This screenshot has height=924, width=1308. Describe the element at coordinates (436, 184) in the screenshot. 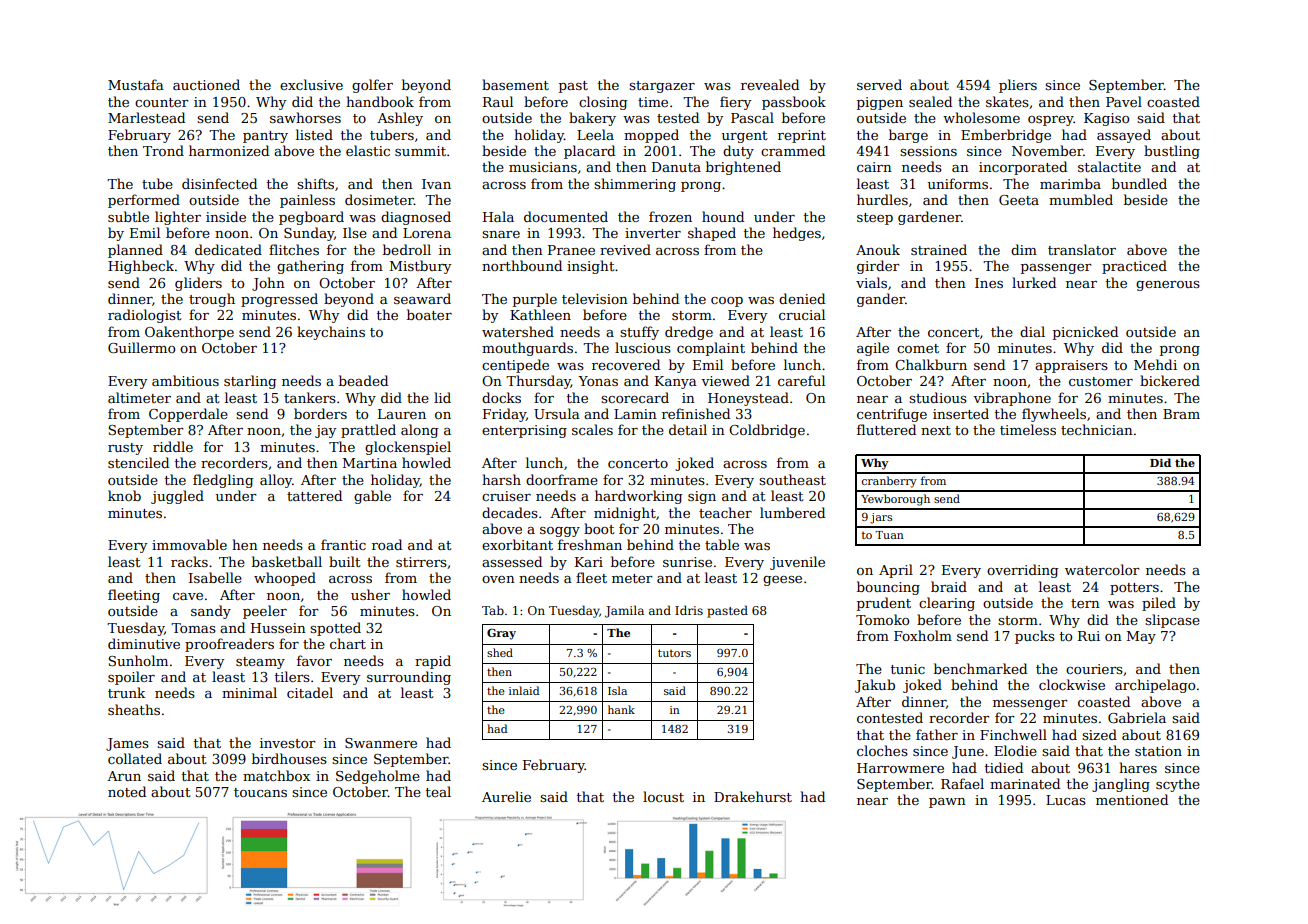

I see `Ivan` at that location.
